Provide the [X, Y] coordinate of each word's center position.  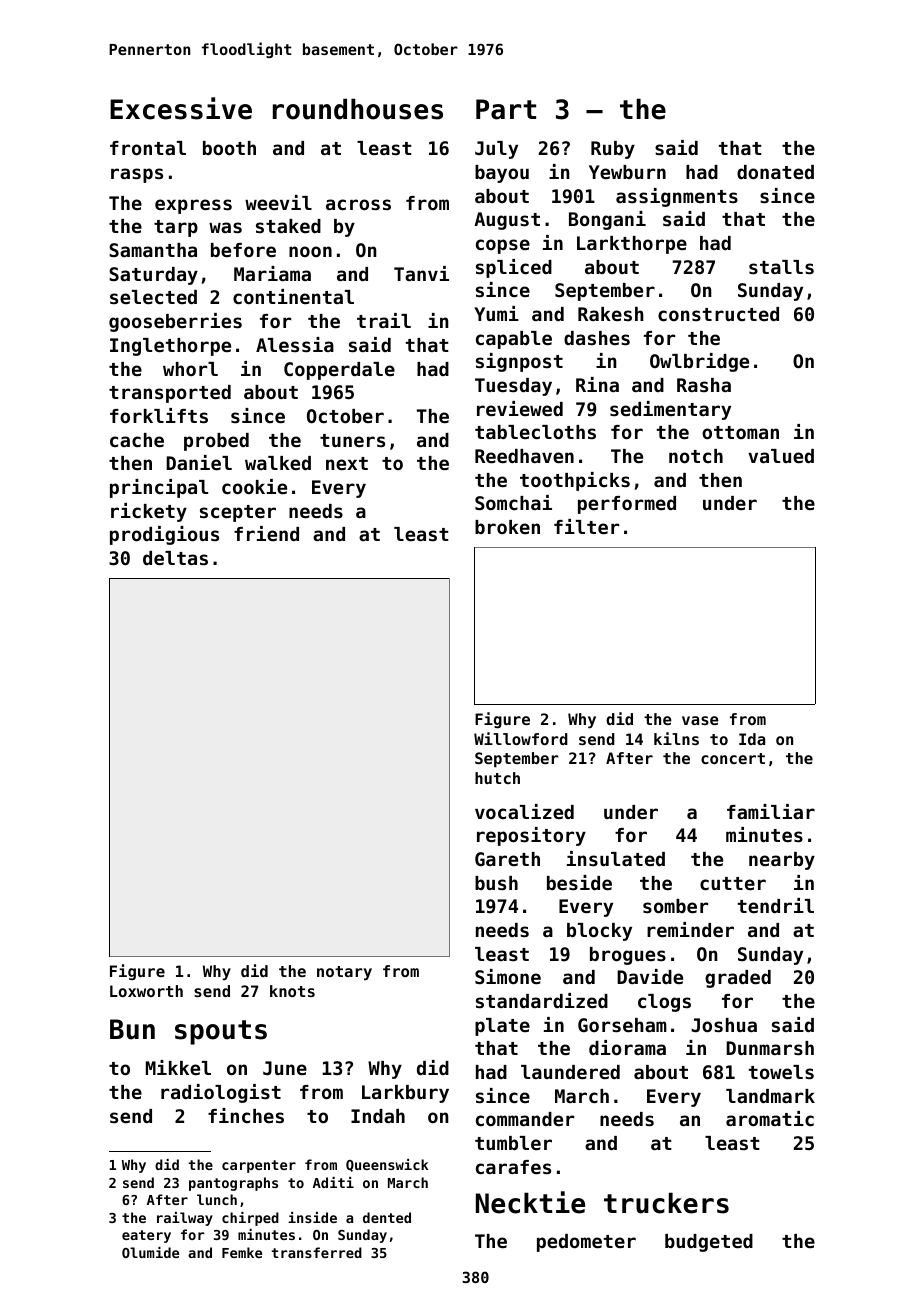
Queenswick [387, 1165]
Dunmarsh [770, 1048]
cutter [733, 883]
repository [531, 836]
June [285, 1068]
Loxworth [146, 991]
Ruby [613, 150]
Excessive [181, 108]
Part [506, 109]
